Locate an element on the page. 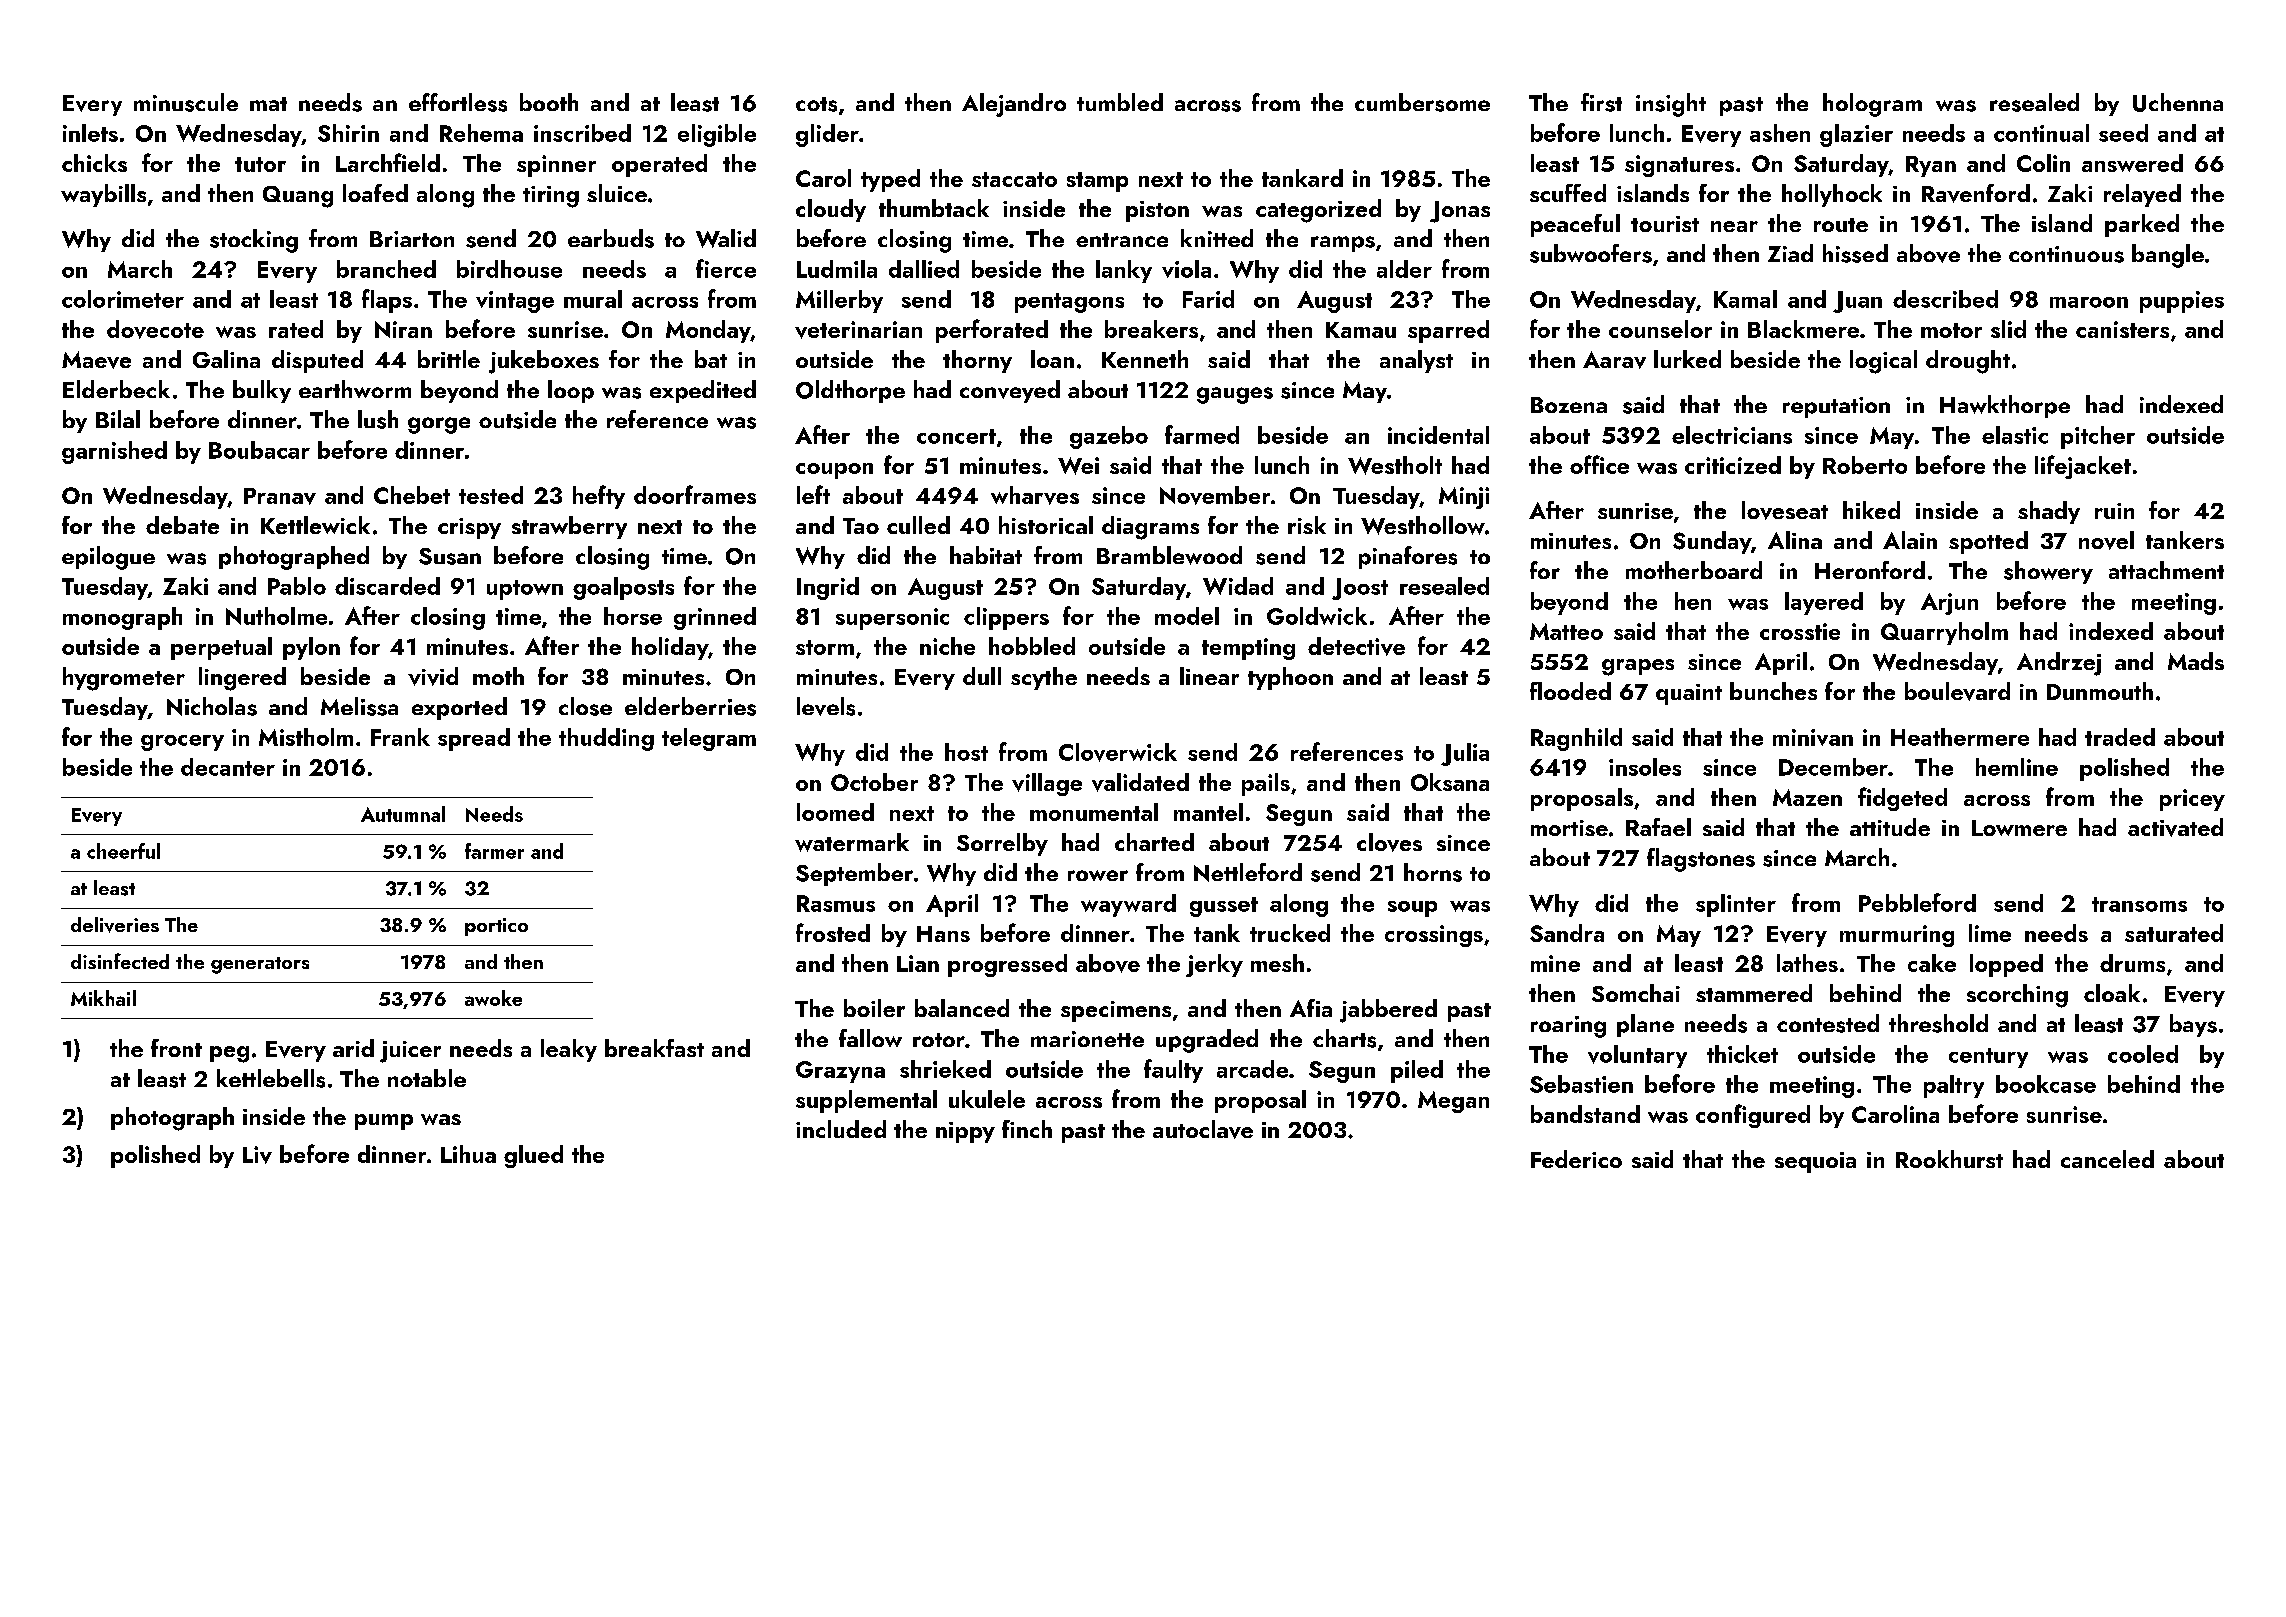 Image resolution: width=2286 pixels, height=1617 pixels. hollyhock is located at coordinates (1832, 195).
